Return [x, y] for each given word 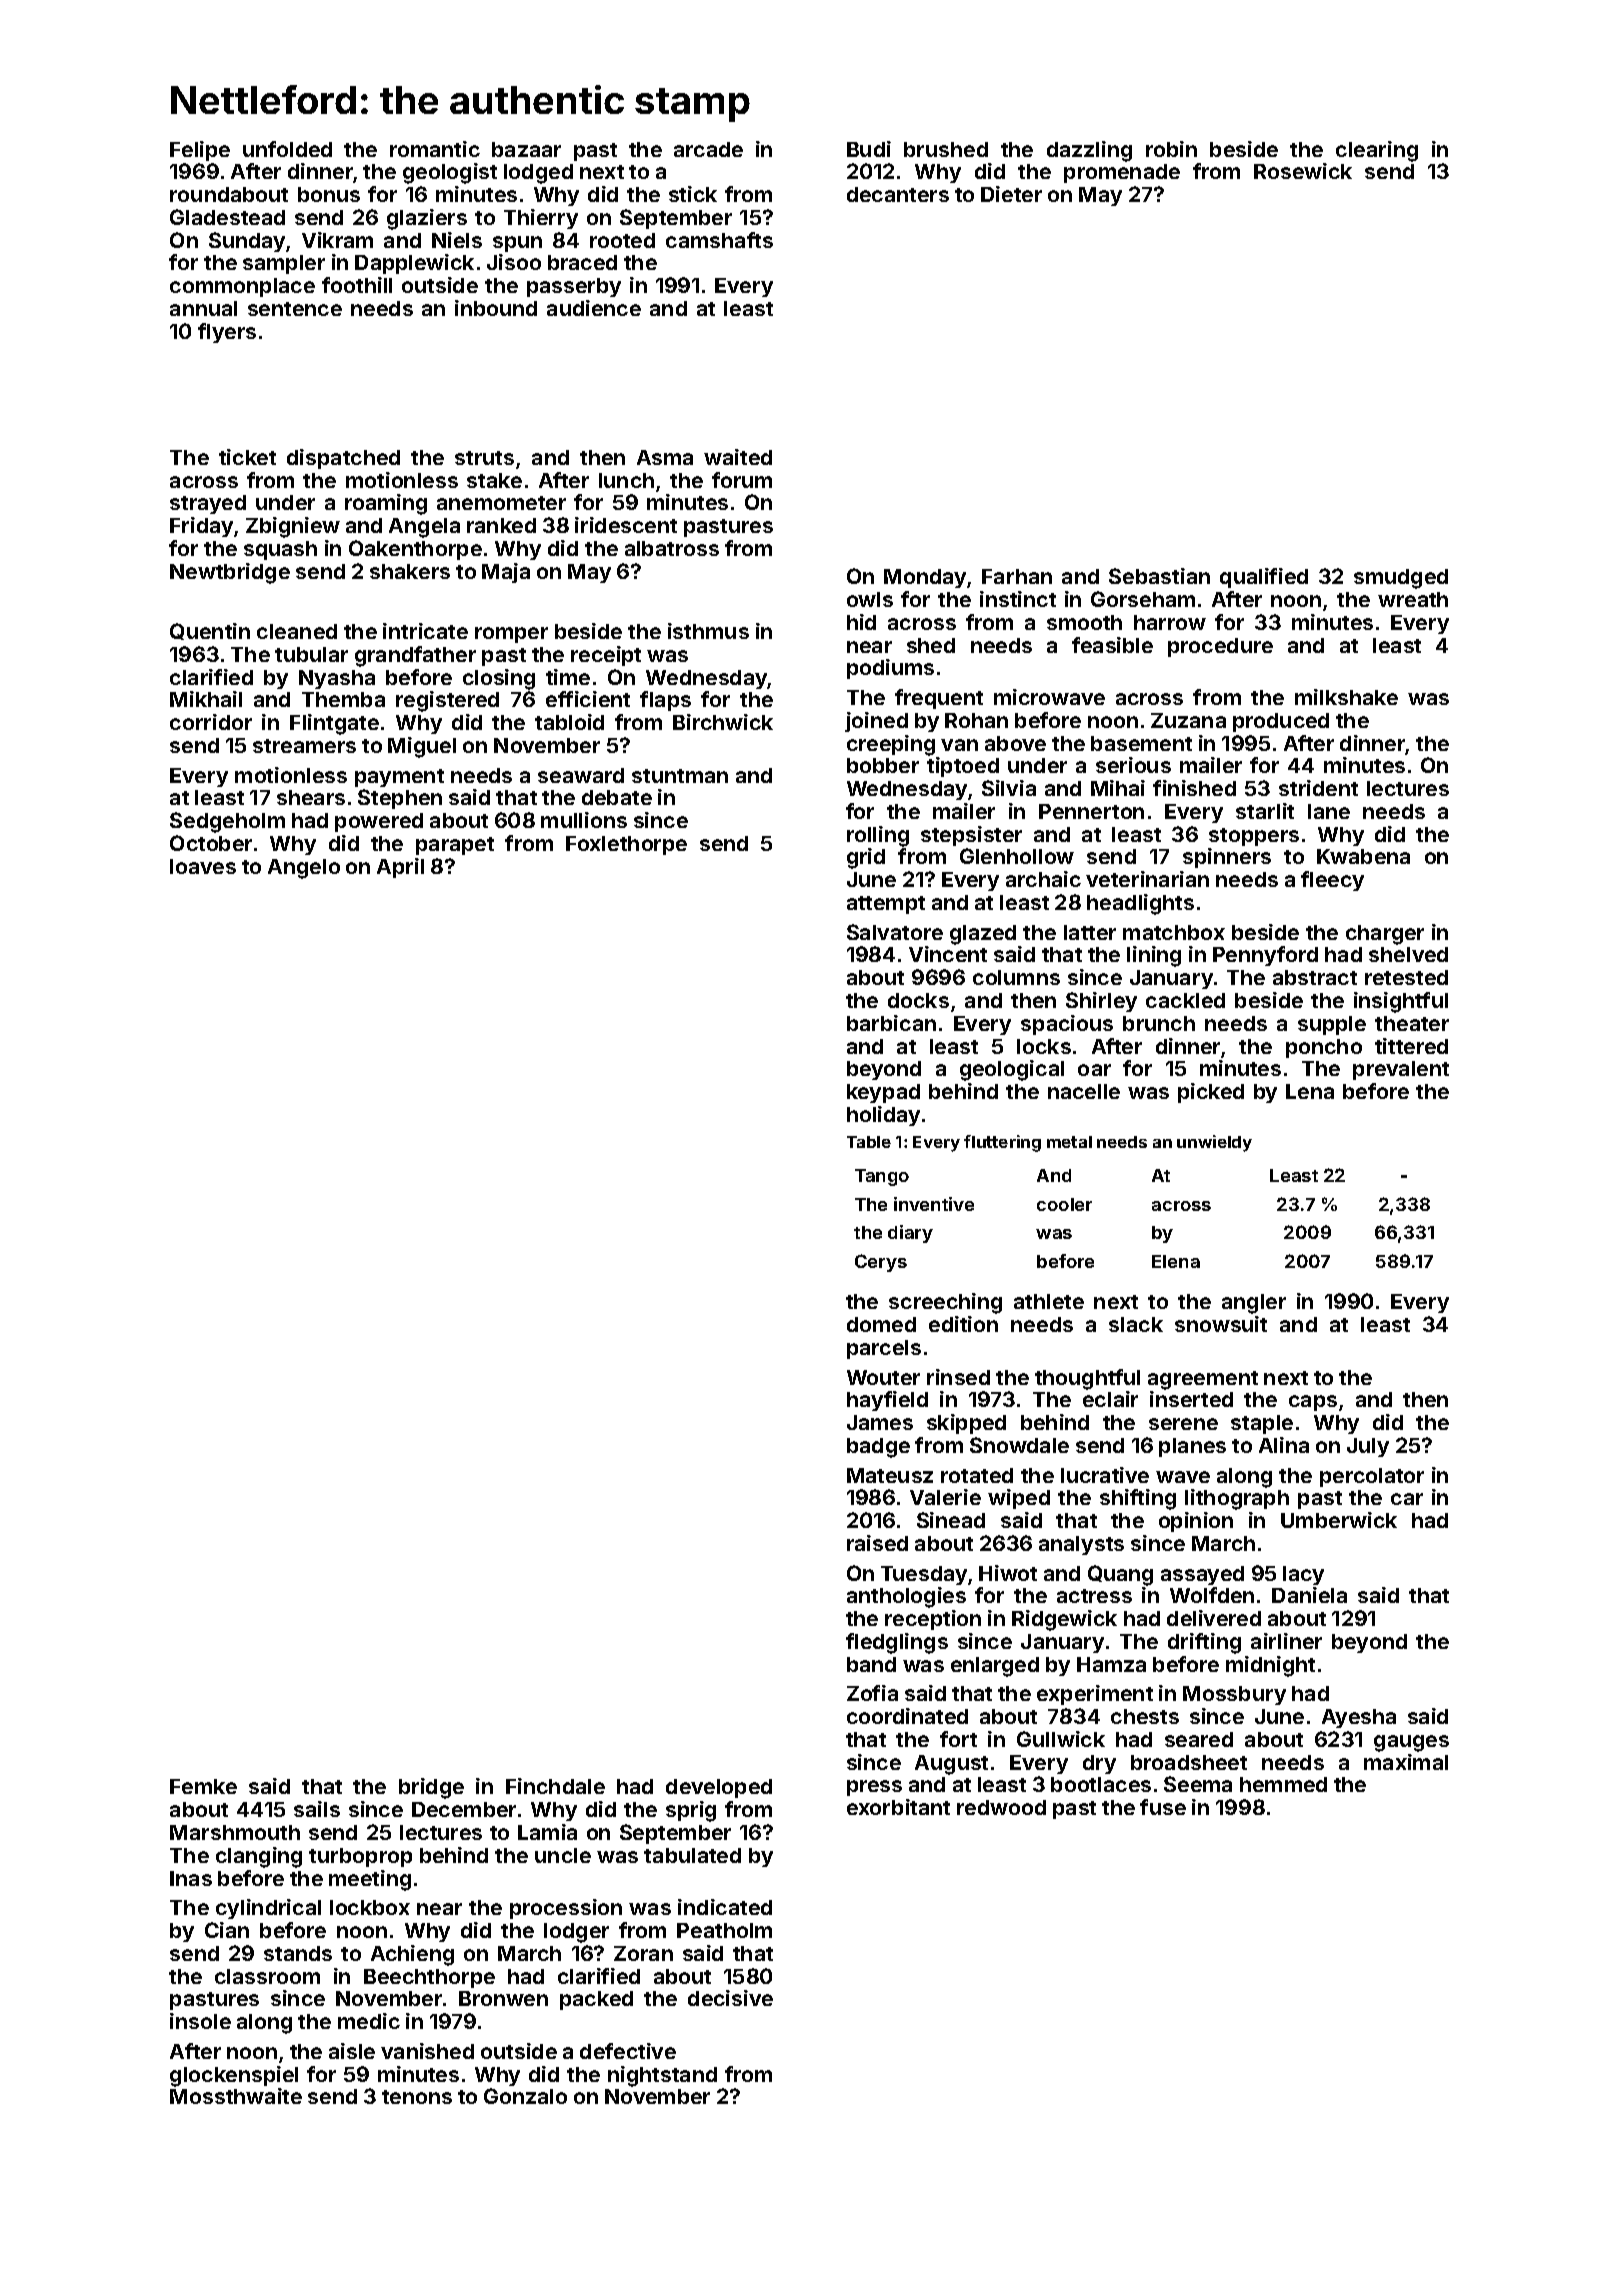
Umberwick [1339, 1520]
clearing [1377, 151]
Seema [1198, 1784]
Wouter [883, 1377]
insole [200, 2021]
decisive [730, 1998]
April [400, 868]
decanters [898, 194]
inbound [496, 308]
